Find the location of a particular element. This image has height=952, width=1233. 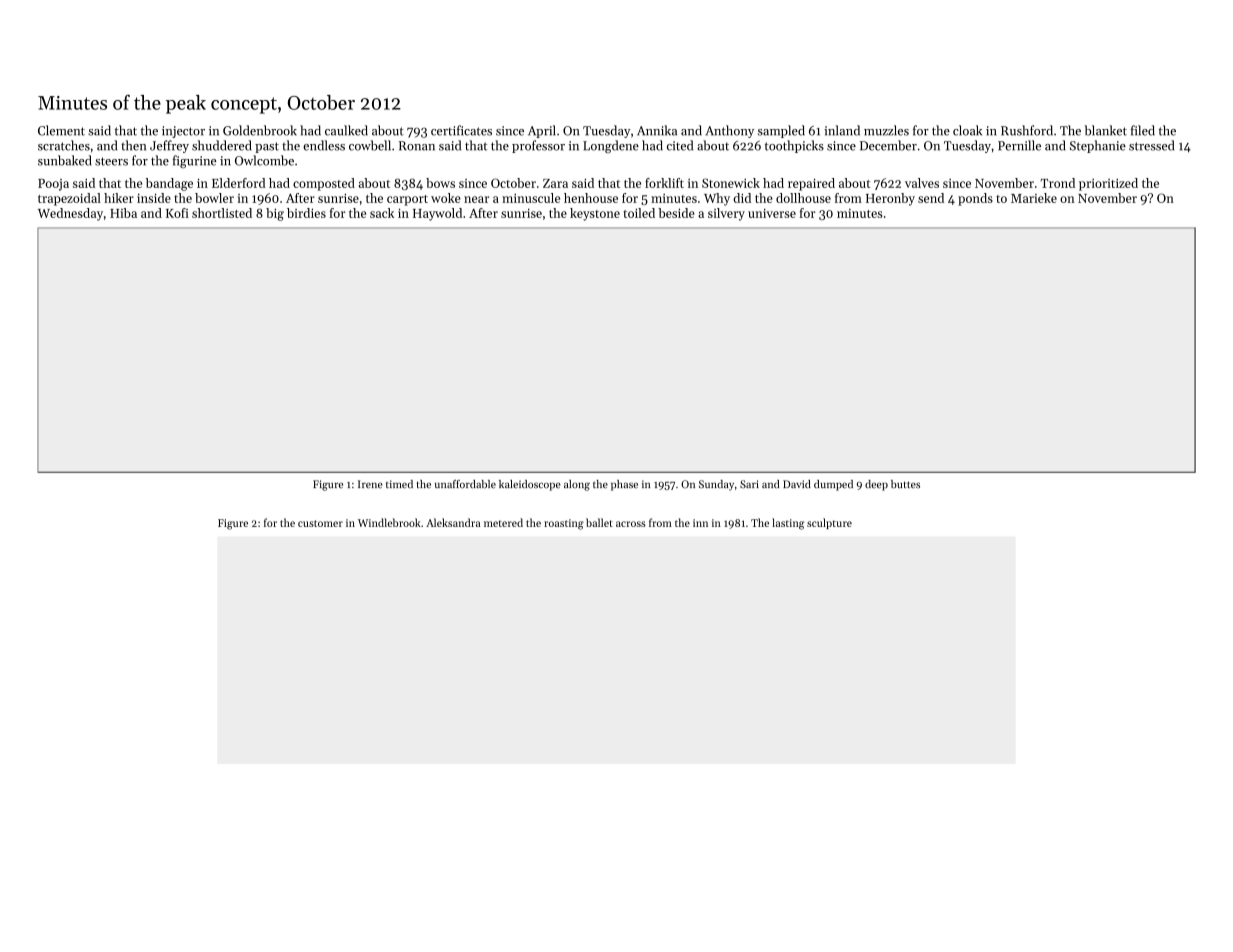

buttes is located at coordinates (905, 484).
